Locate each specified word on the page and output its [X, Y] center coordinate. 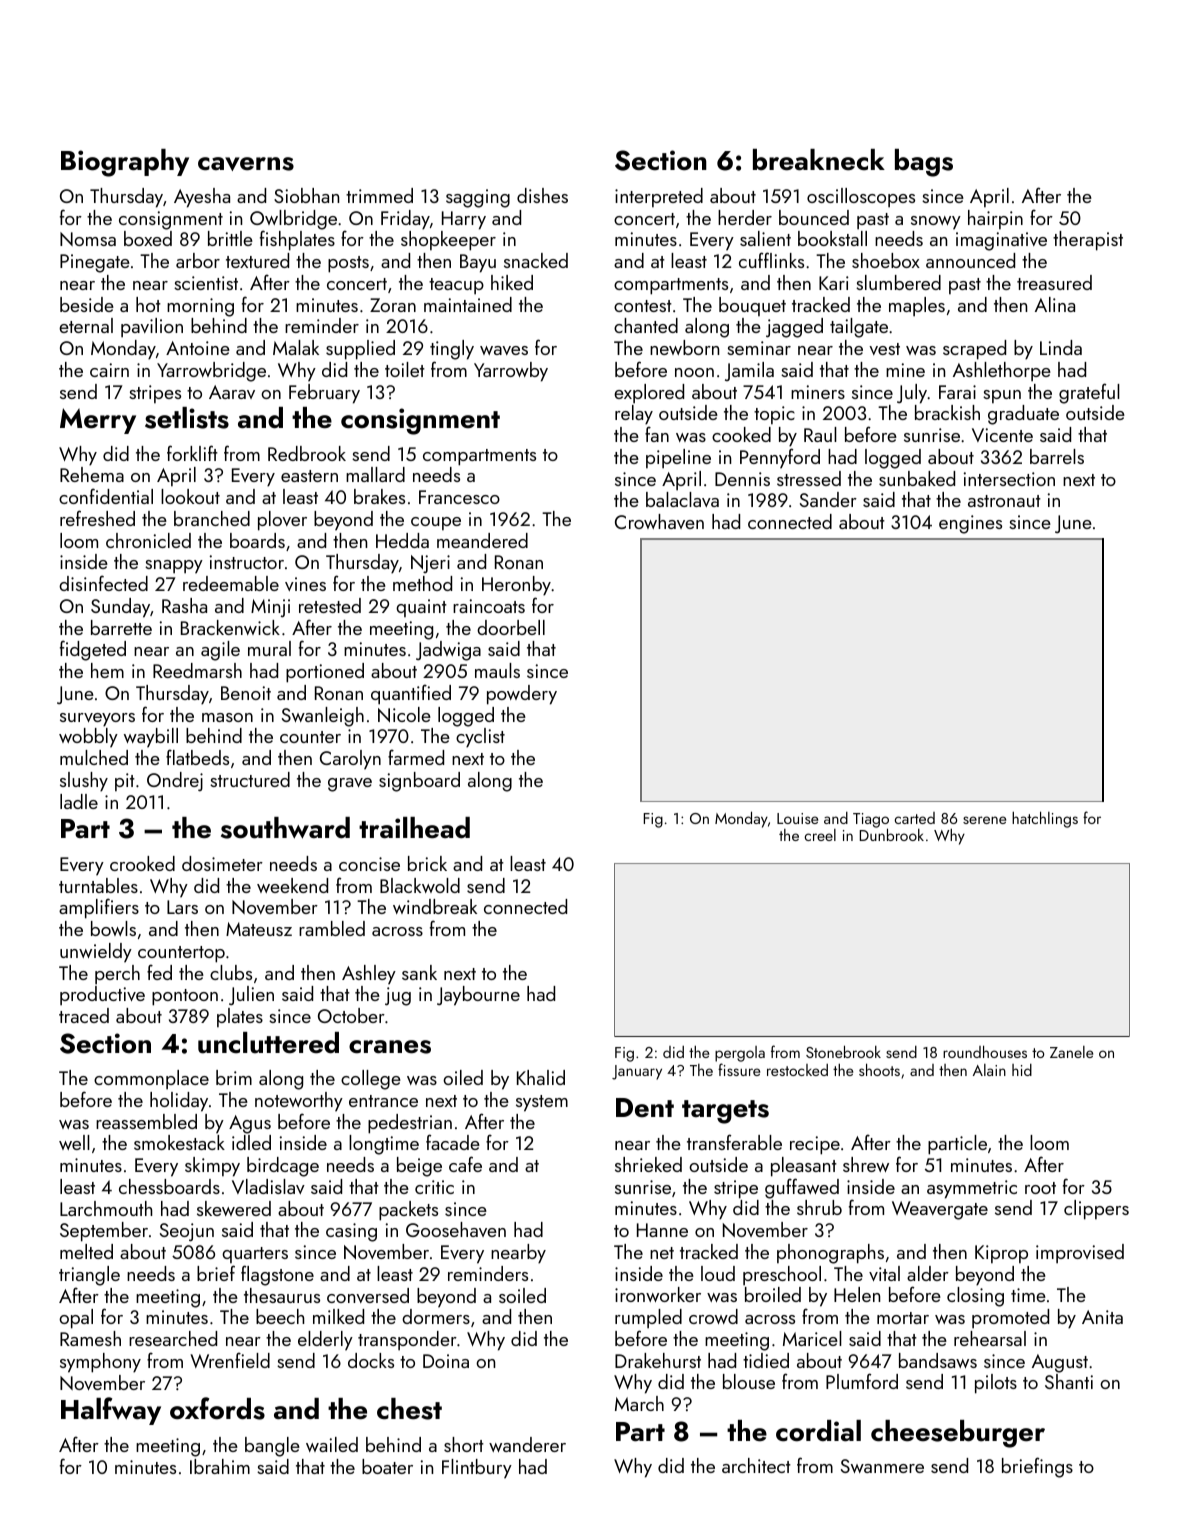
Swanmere [882, 1466]
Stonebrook [843, 1051]
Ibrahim [220, 1466]
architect [756, 1465]
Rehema [92, 474]
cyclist [480, 738]
